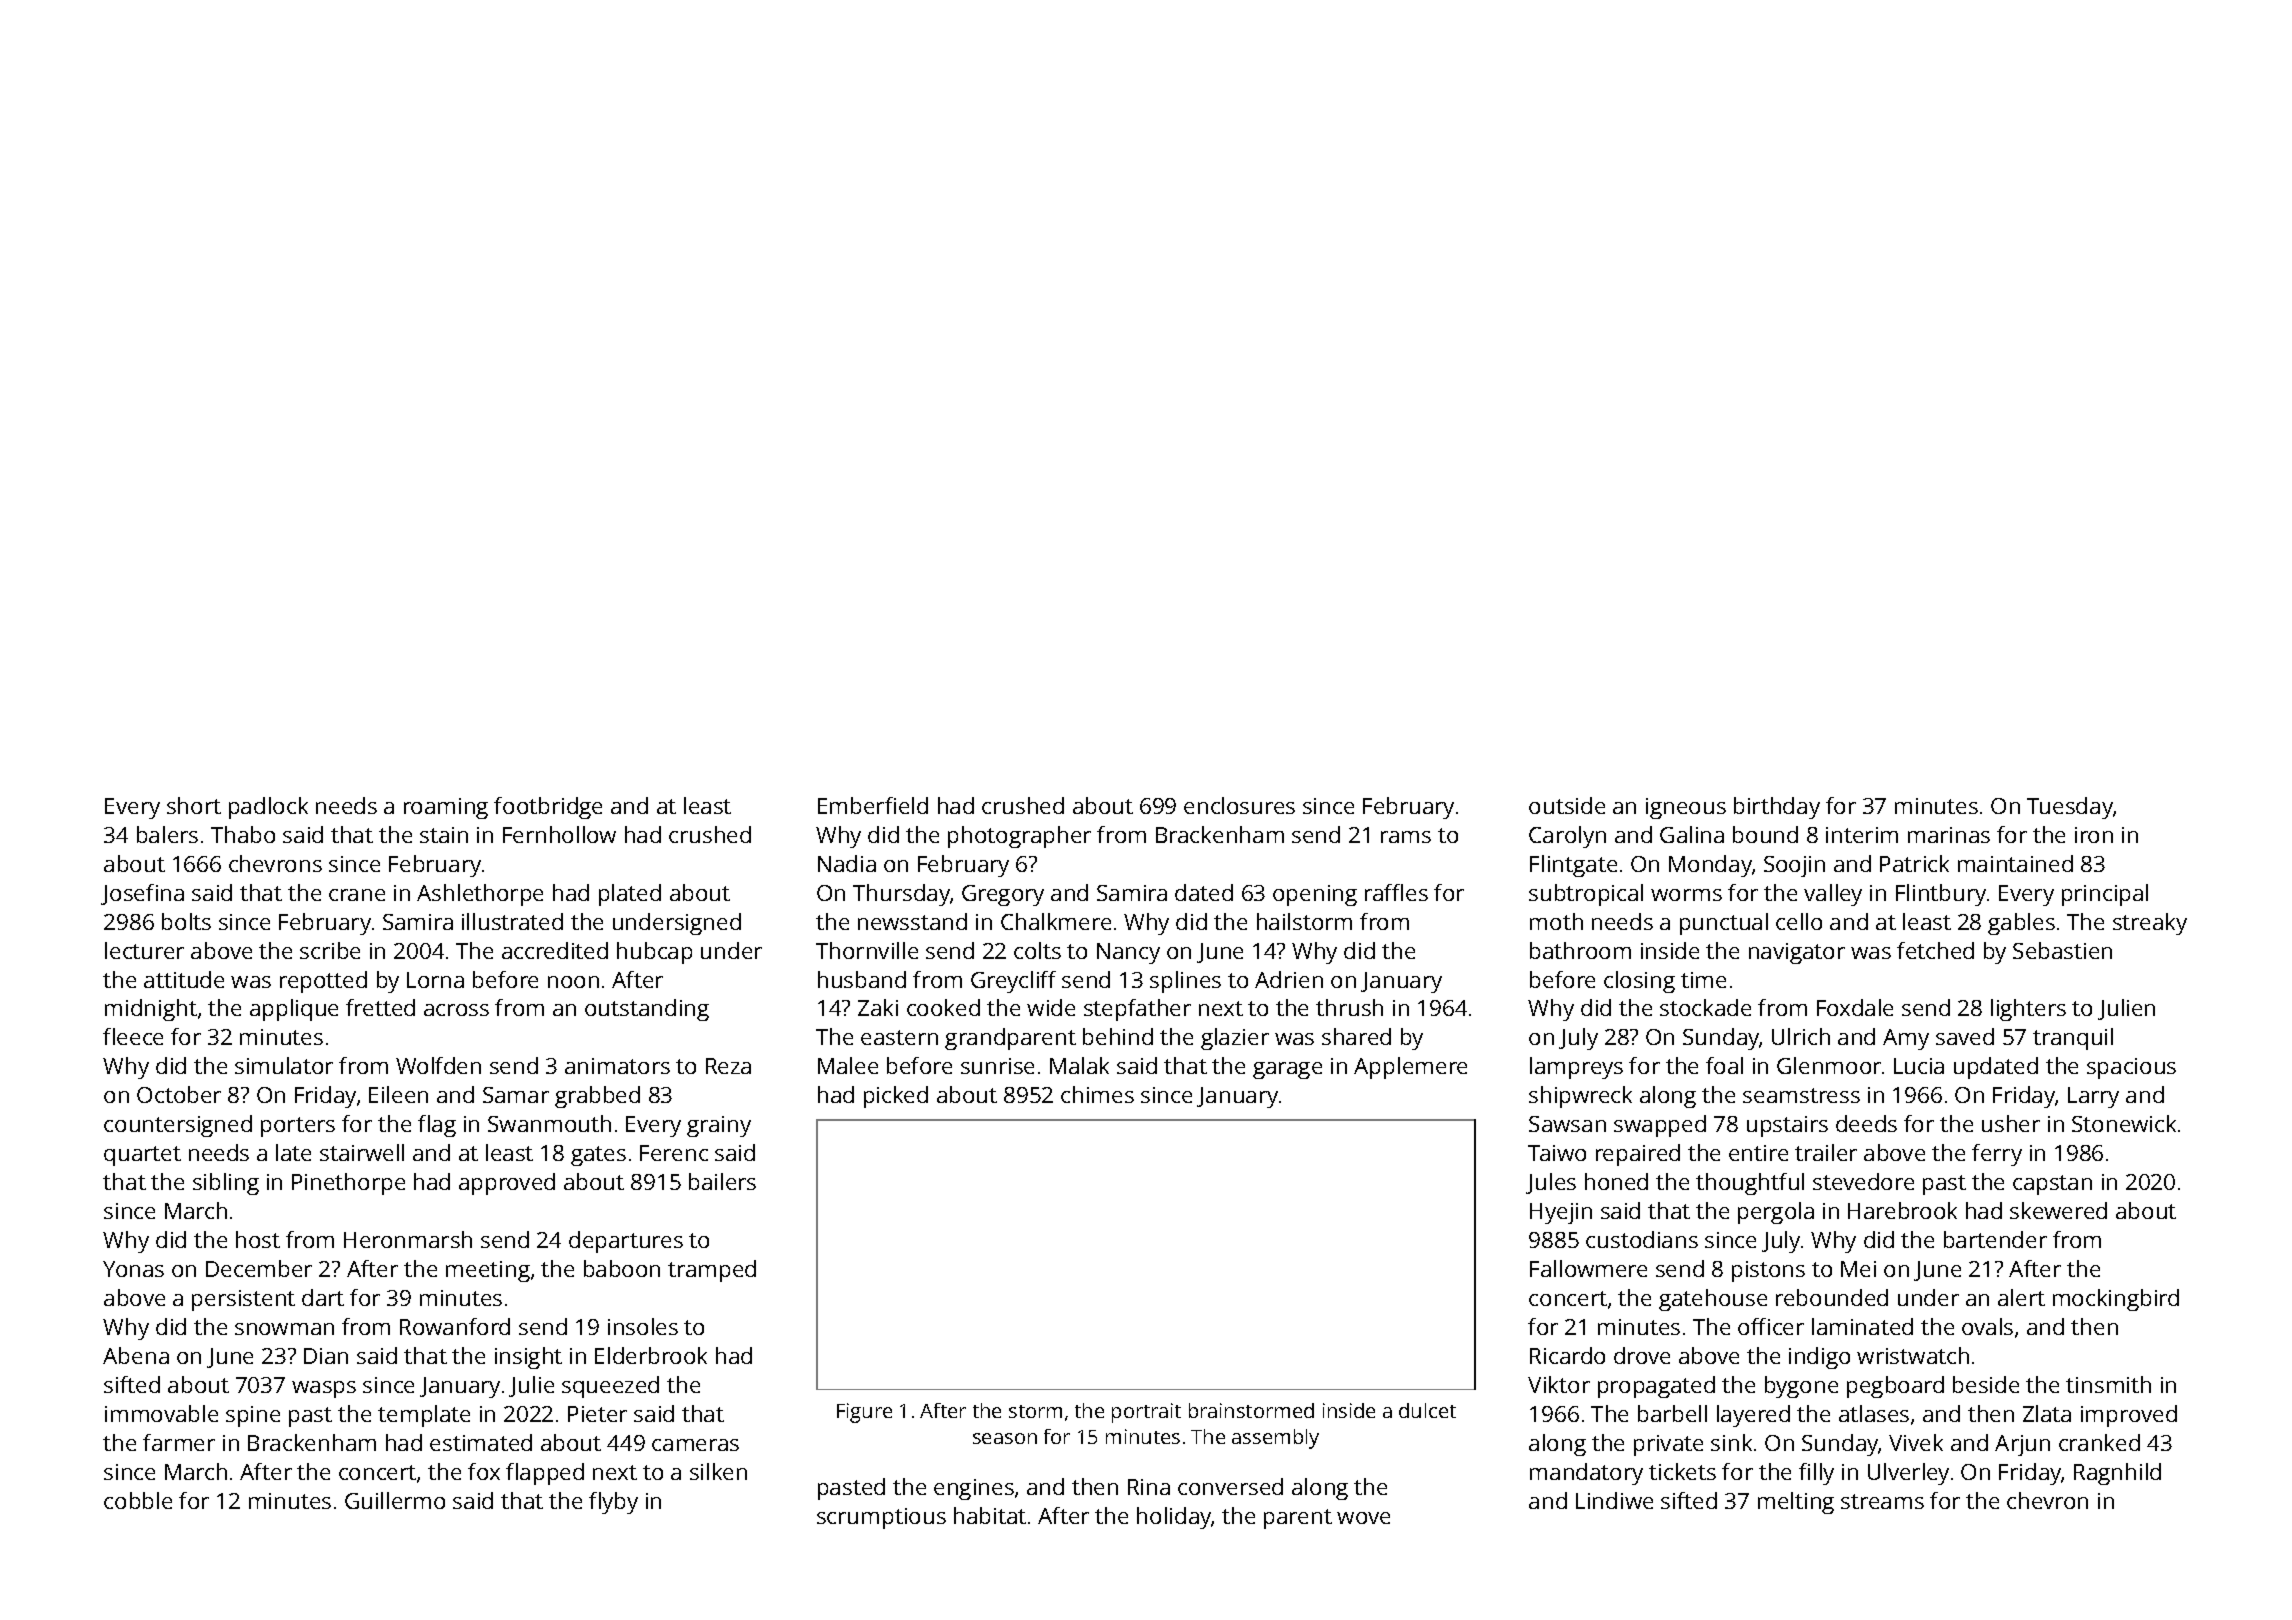 The height and width of the screenshot is (1620, 2292). I want to click on roaming, so click(446, 808).
